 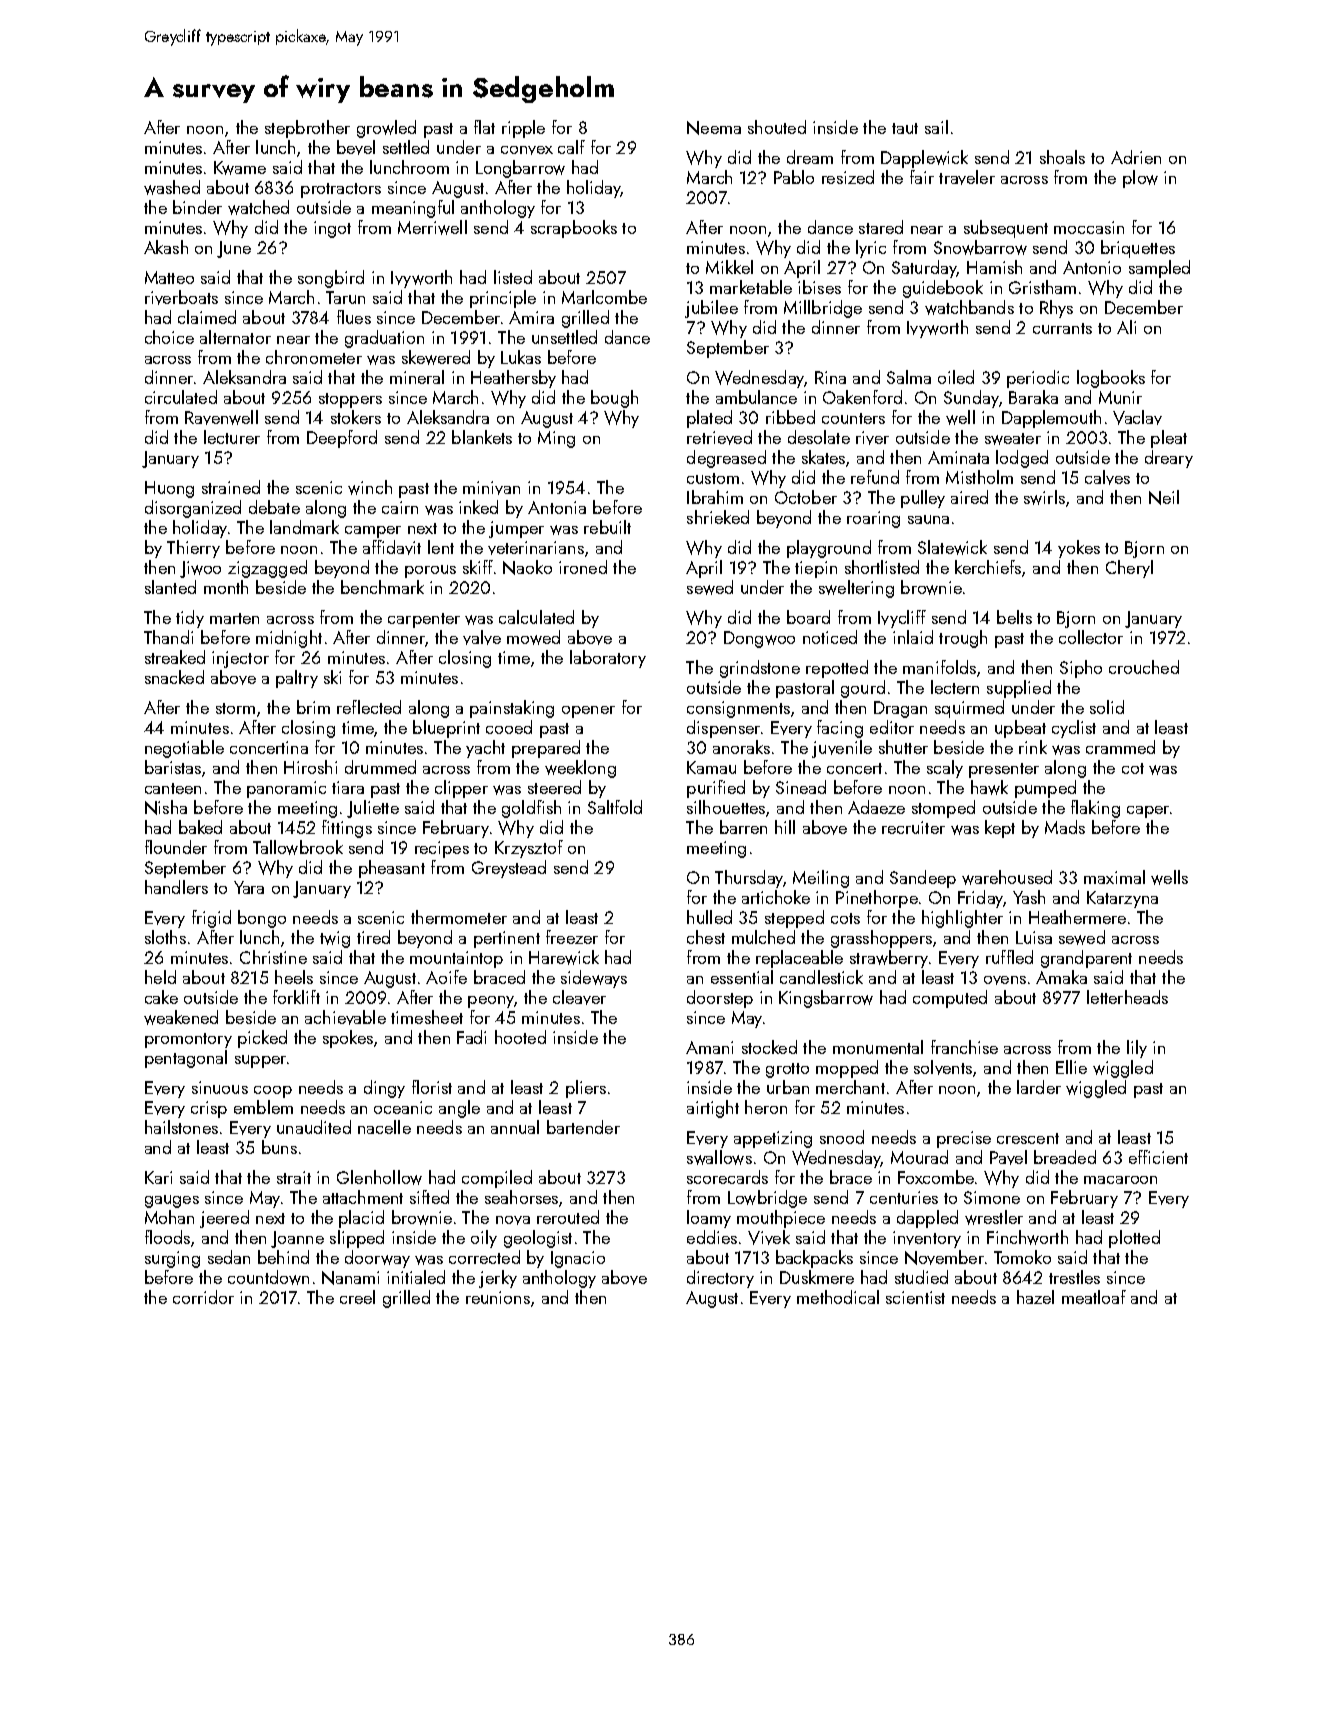 I want to click on periodic, so click(x=1038, y=379).
